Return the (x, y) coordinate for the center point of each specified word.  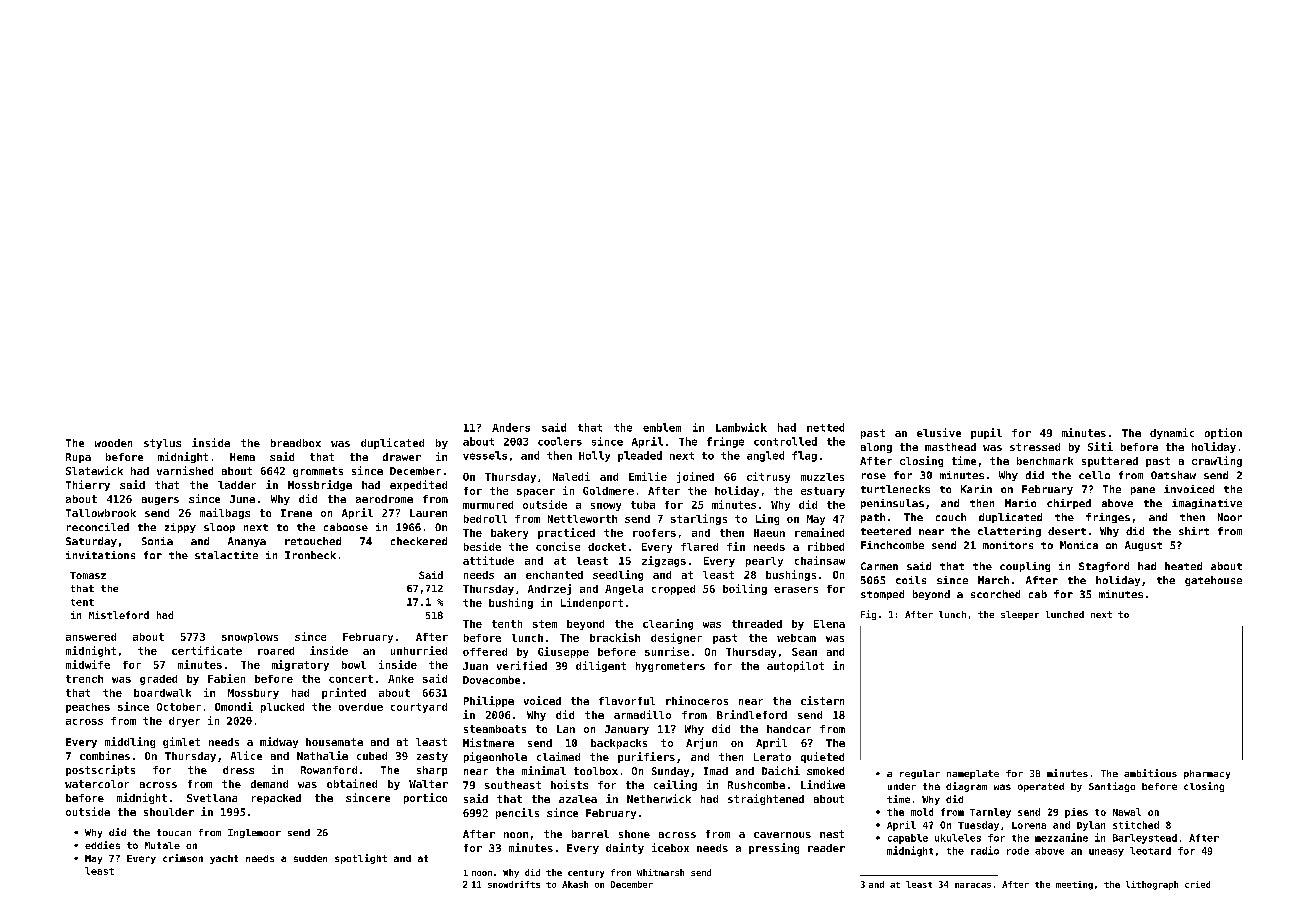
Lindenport (592, 603)
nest (832, 834)
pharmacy (1207, 774)
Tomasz (88, 575)
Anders (511, 427)
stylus (162, 444)
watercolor (97, 784)
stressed (1035, 447)
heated (1183, 566)
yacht (224, 859)
